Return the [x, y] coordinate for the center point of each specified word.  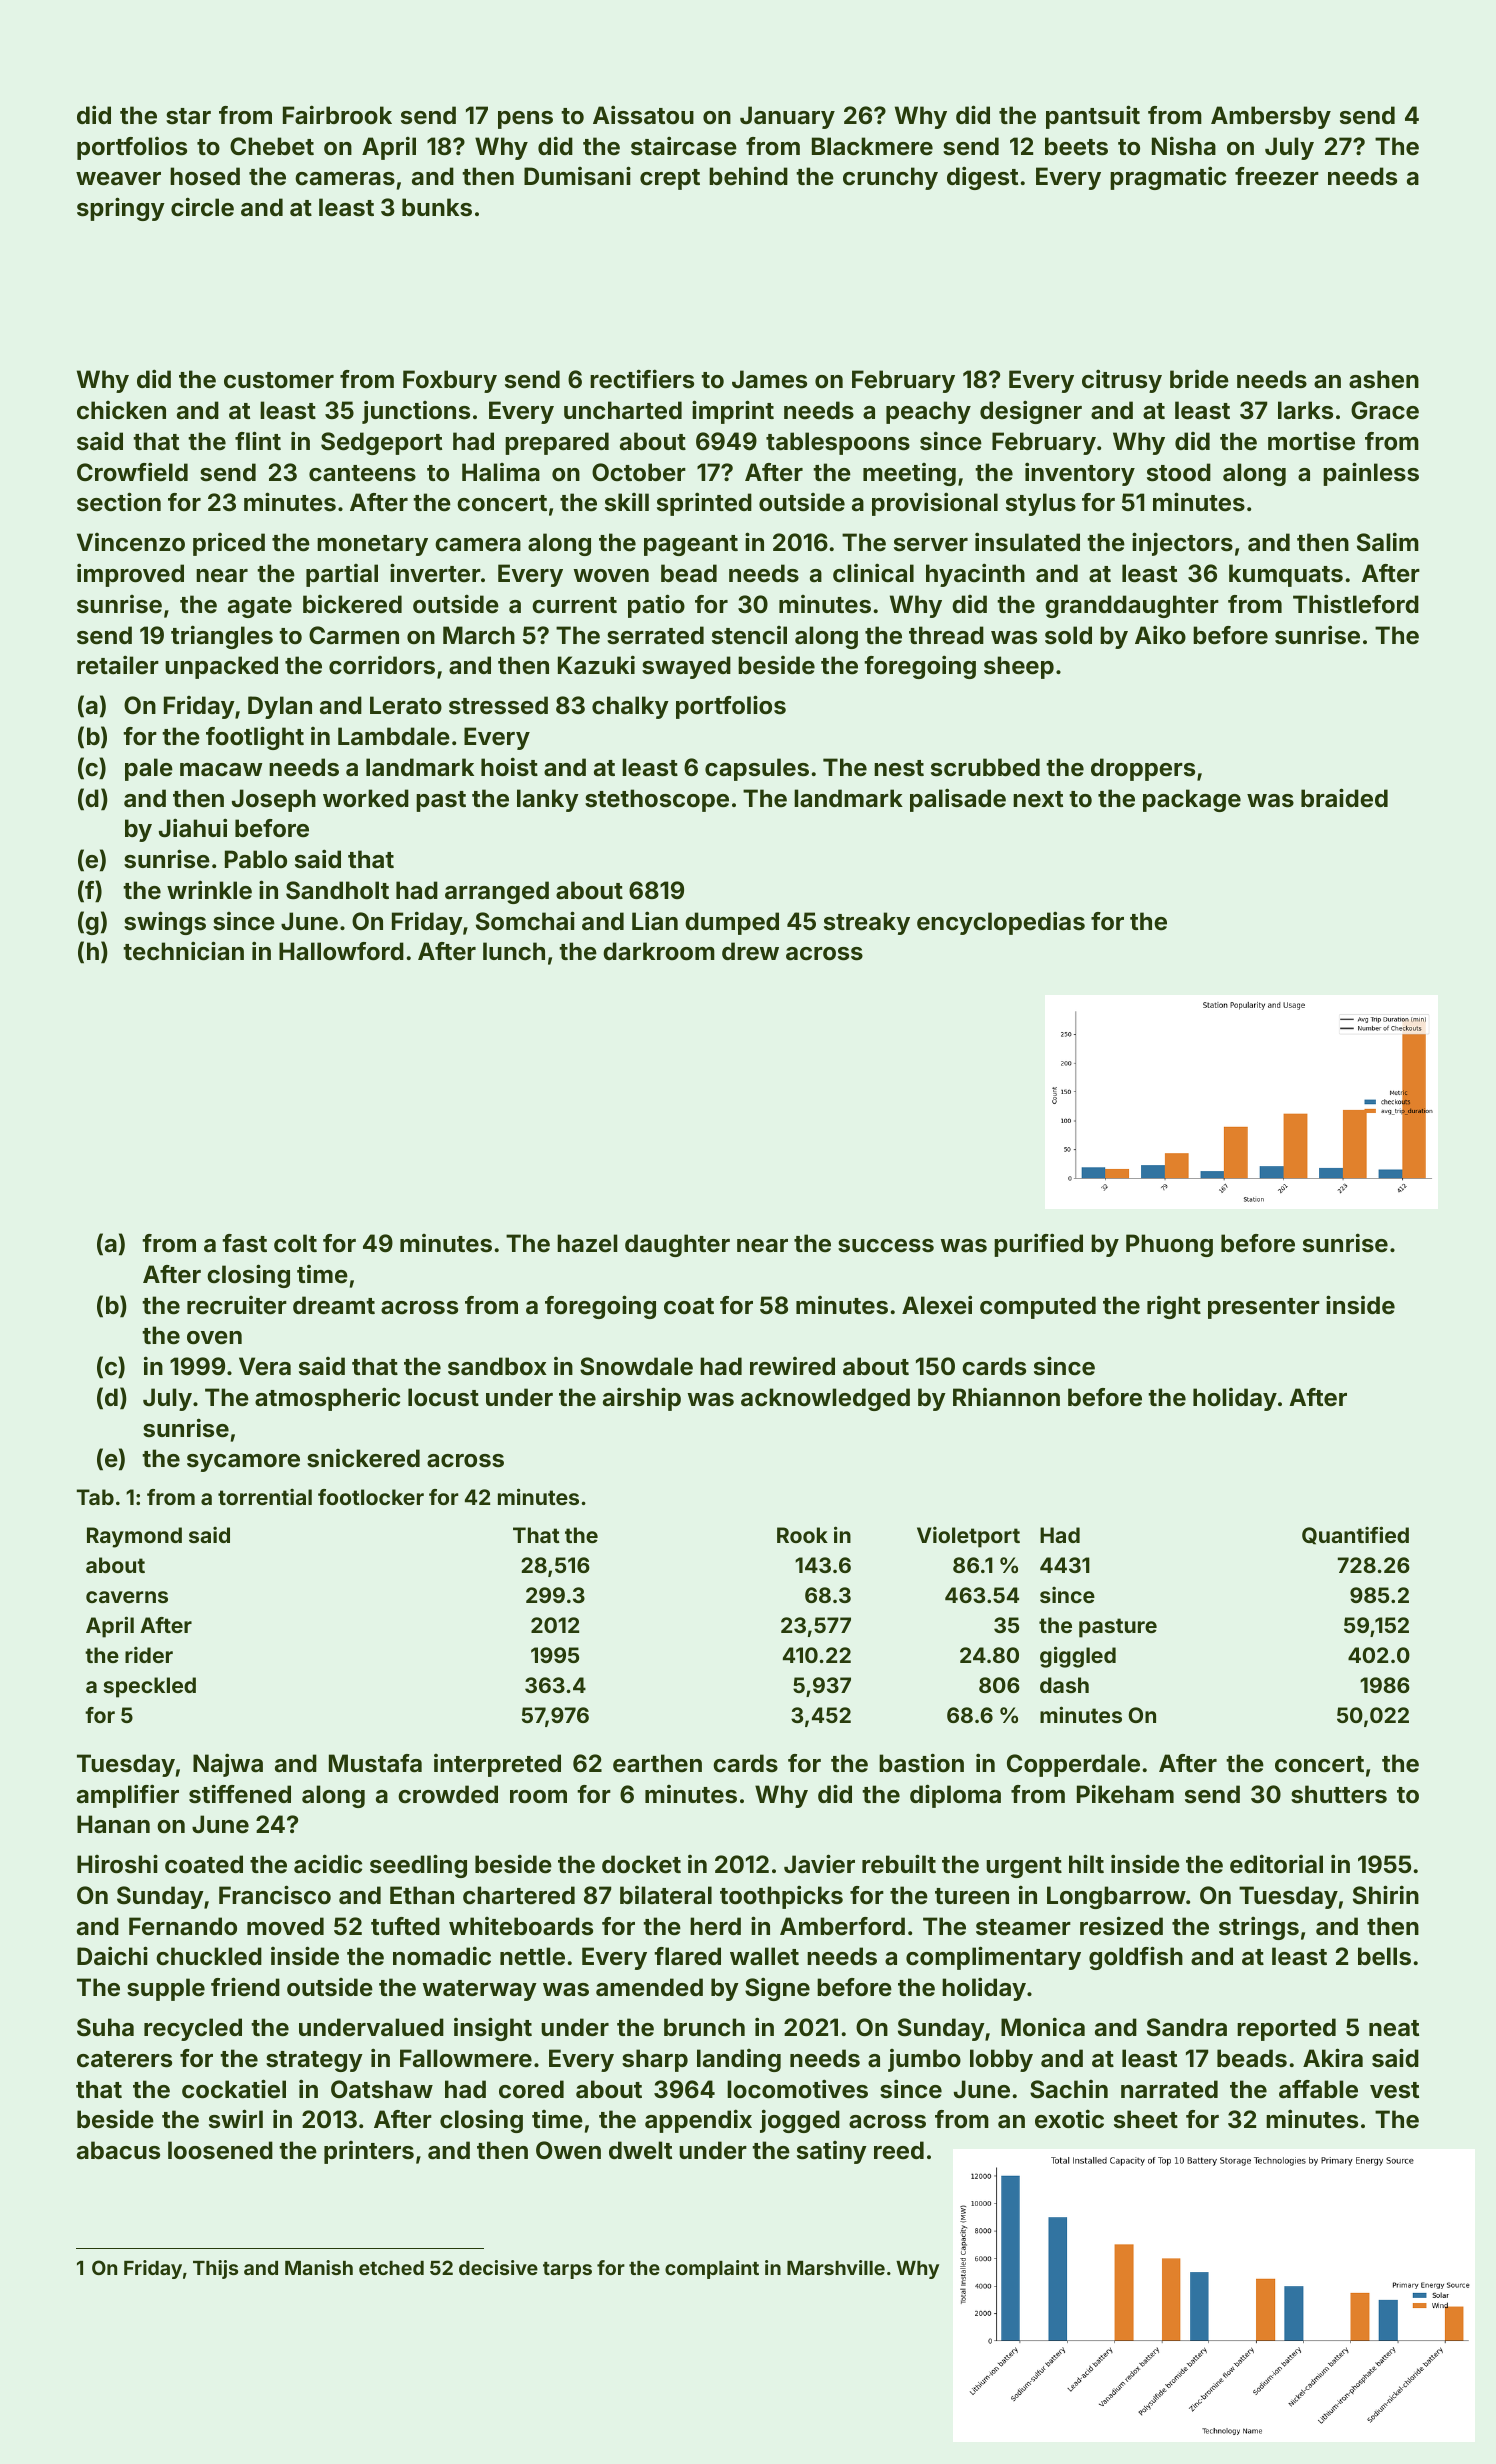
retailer [118, 665]
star [188, 116]
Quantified [1355, 1535]
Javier [819, 1864]
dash [1064, 1685]
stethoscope [657, 800]
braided [1344, 798]
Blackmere [872, 146]
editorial [1276, 1864]
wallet [764, 1956]
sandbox [497, 1366]
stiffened [240, 1794]
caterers [124, 2059]
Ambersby [1271, 117]
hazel [587, 1243]
